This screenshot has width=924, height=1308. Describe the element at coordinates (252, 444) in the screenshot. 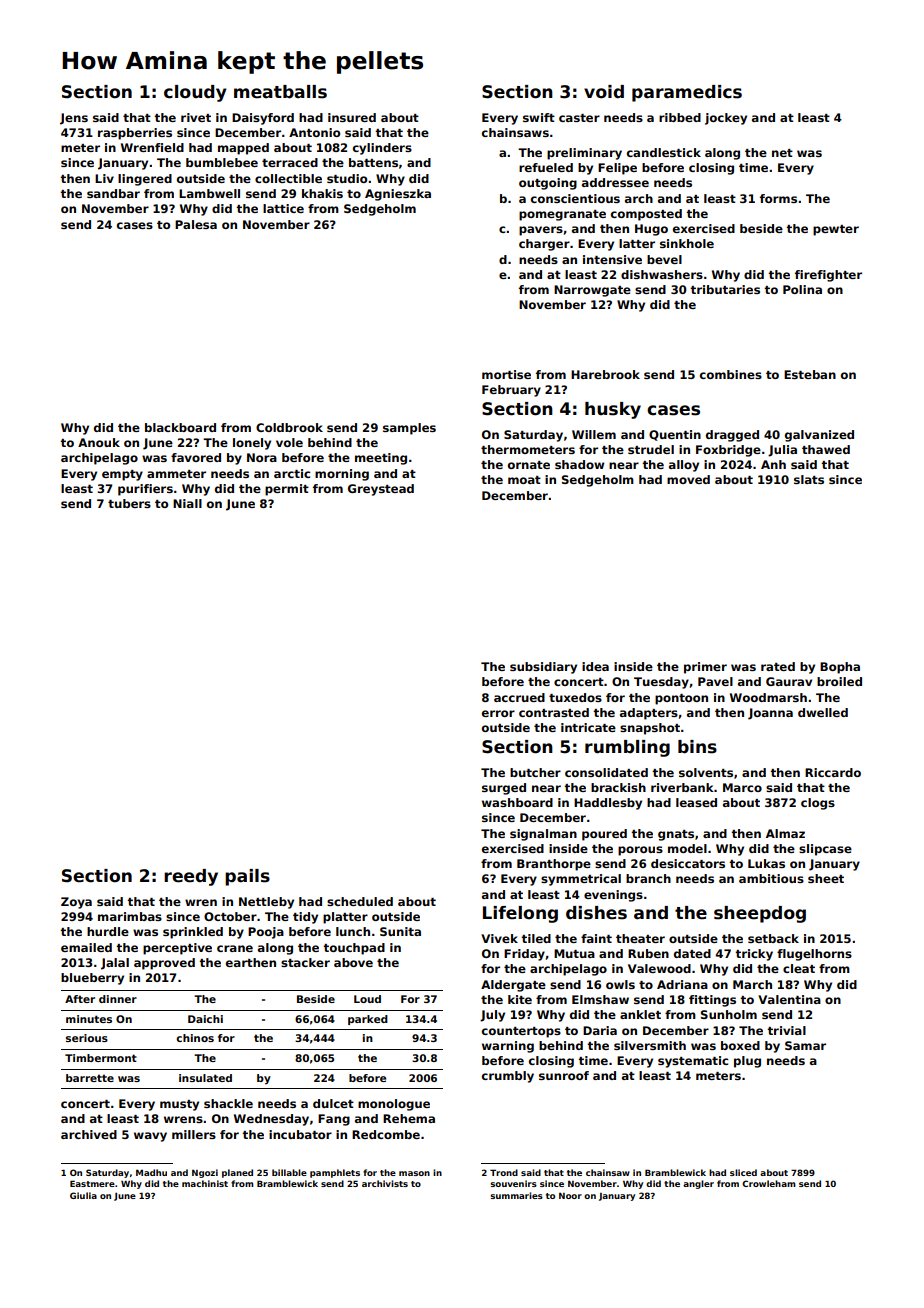

I see `lonely` at that location.
